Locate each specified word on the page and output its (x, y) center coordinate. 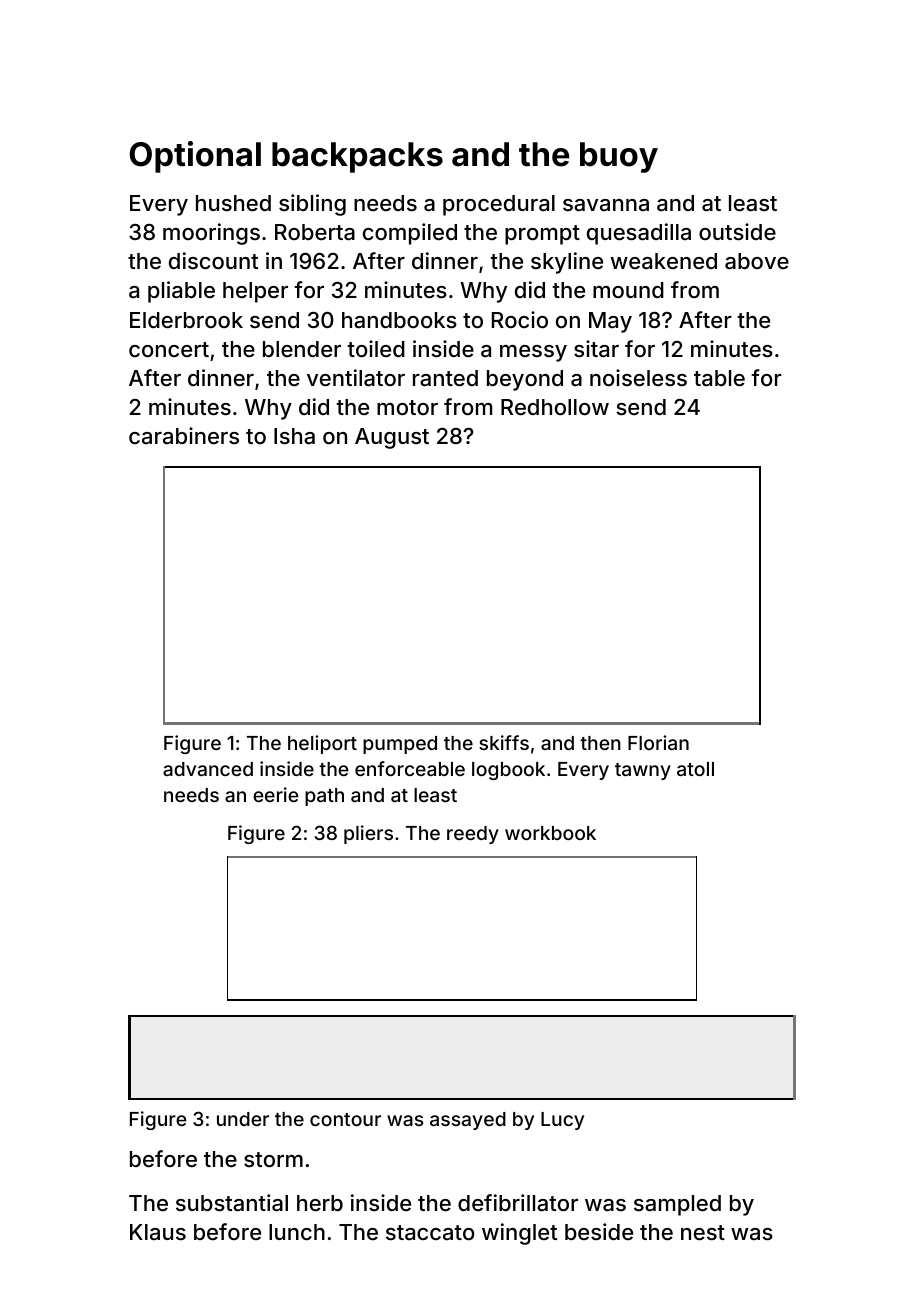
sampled (677, 1205)
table (719, 378)
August (392, 438)
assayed (468, 1121)
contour (345, 1119)
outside (737, 231)
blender (302, 349)
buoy (619, 157)
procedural (499, 205)
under (243, 1119)
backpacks (357, 157)
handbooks (399, 320)
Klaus (158, 1232)
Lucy (562, 1121)
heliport (322, 744)
